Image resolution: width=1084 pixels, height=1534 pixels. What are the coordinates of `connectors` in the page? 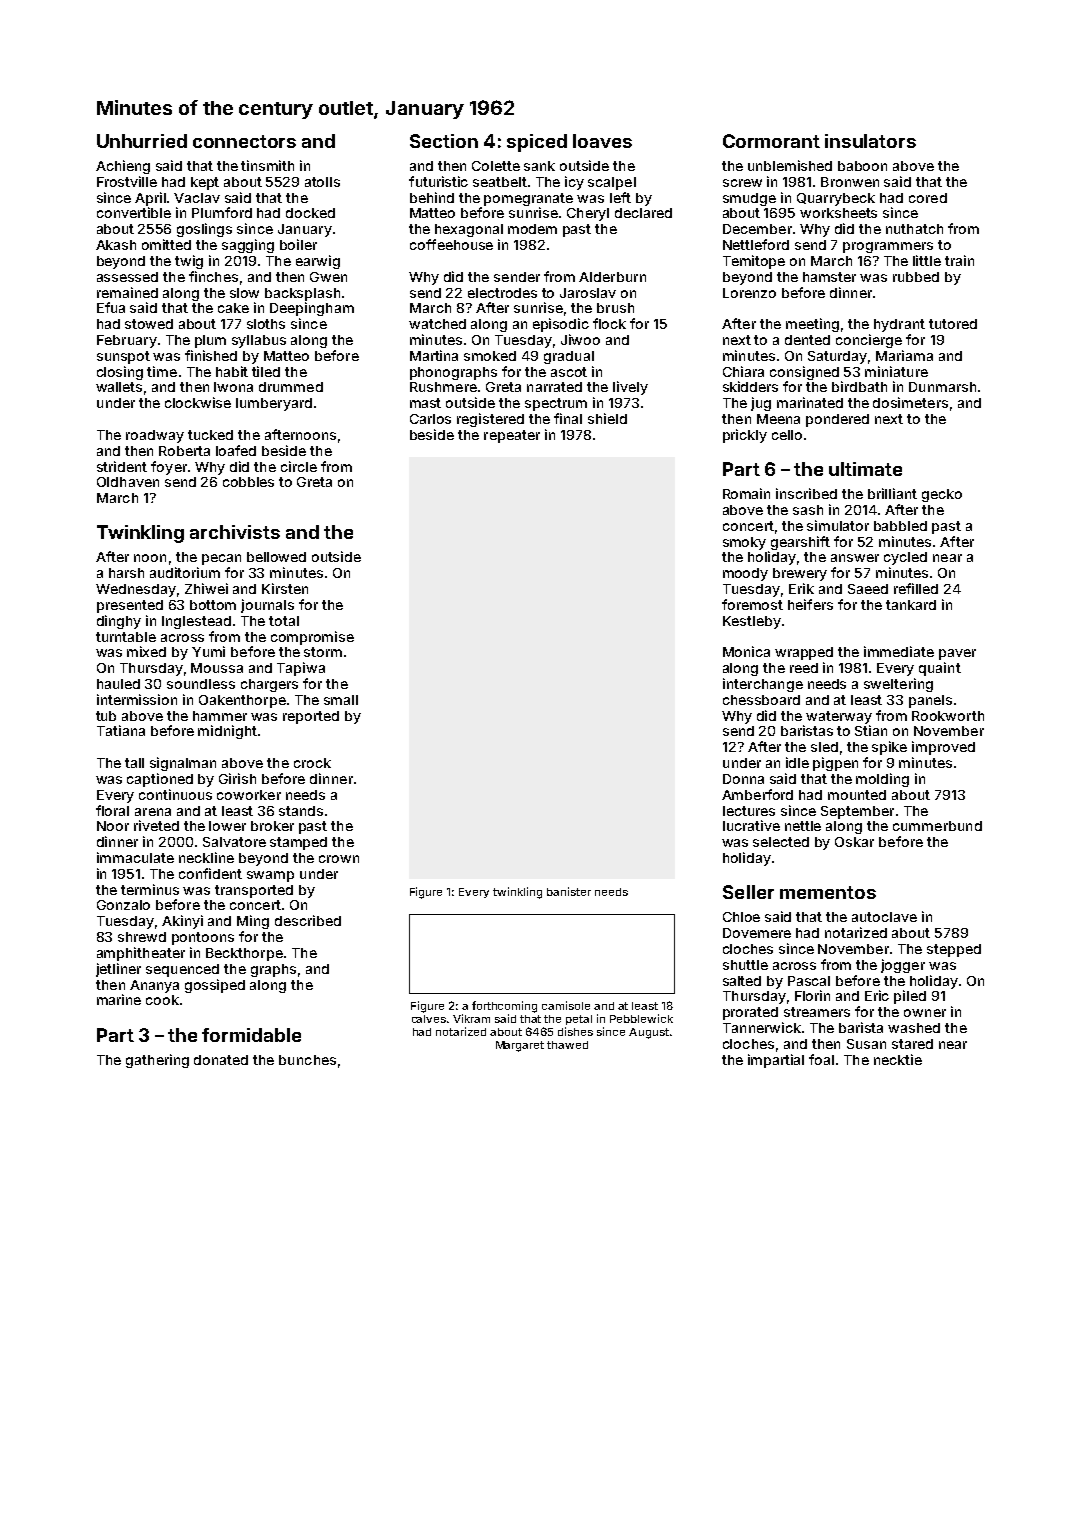 It's located at (244, 141).
